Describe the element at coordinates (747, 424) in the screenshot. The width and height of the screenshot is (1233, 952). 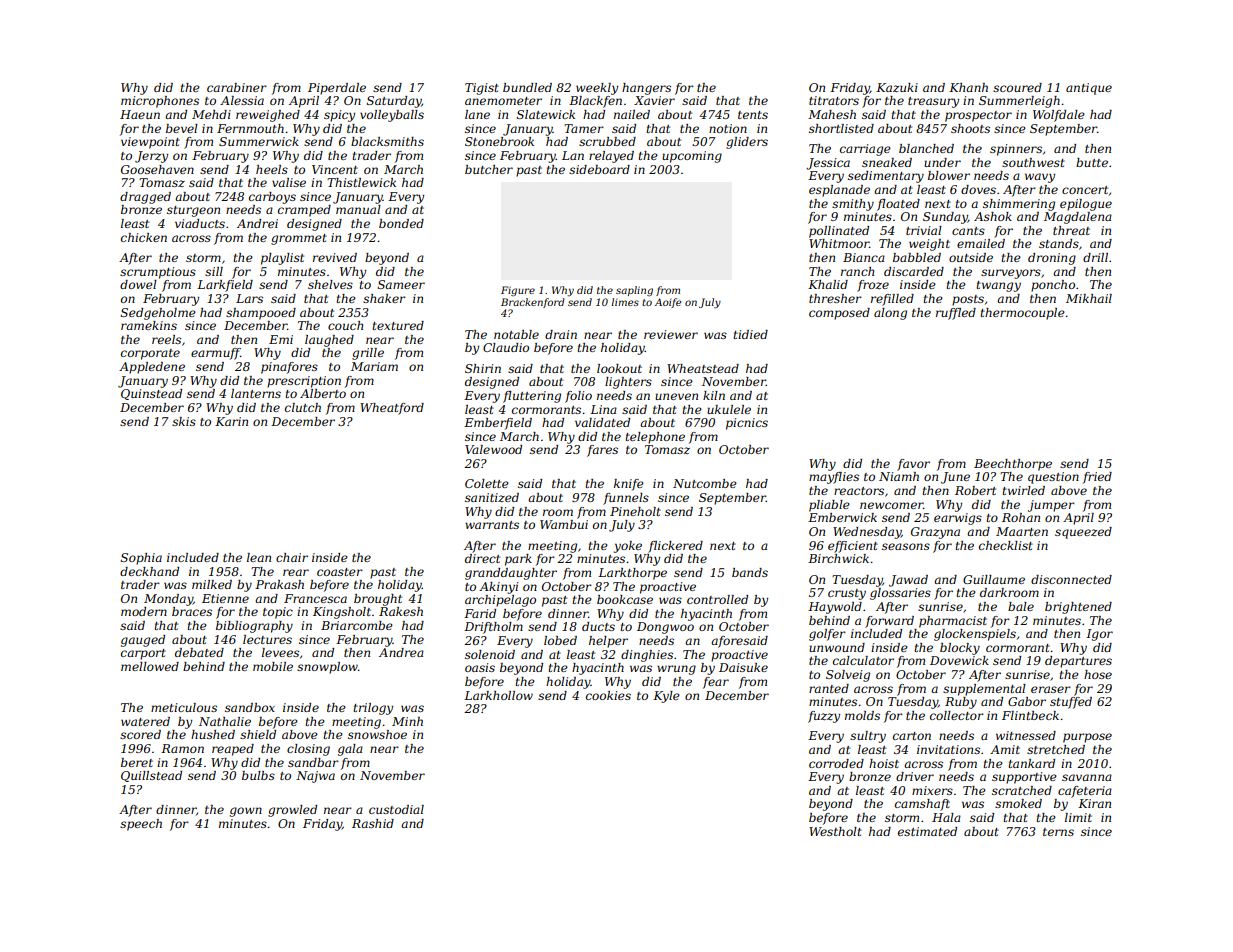
I see `picnics` at that location.
